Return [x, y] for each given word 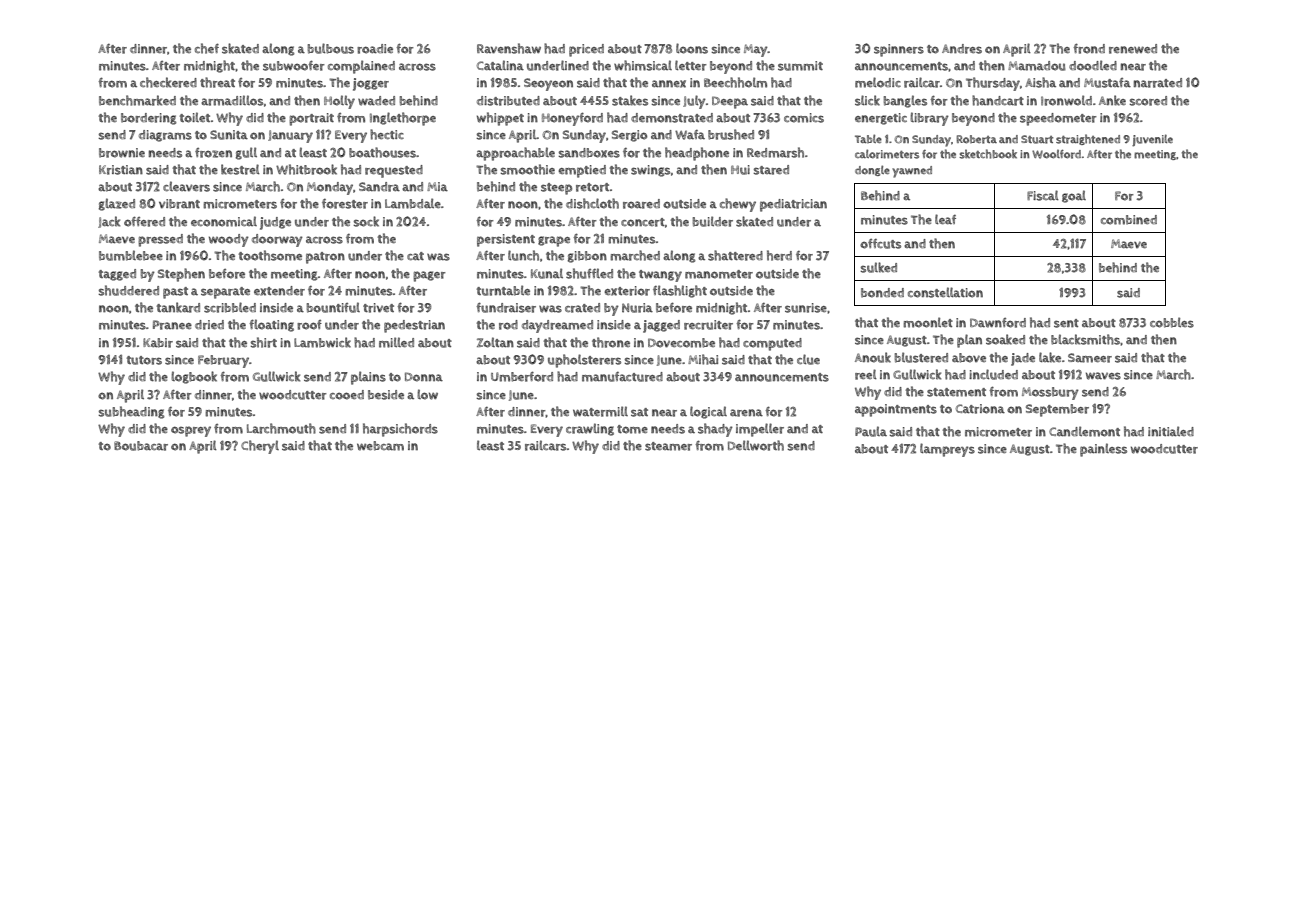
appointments [896, 410]
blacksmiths [1085, 339]
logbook [194, 377]
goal [1074, 196]
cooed [347, 395]
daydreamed [557, 326]
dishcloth [592, 203]
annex [669, 84]
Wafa [690, 135]
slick [867, 100]
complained [361, 67]
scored [1148, 101]
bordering [148, 119]
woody [229, 240]
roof [309, 325]
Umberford [522, 376]
